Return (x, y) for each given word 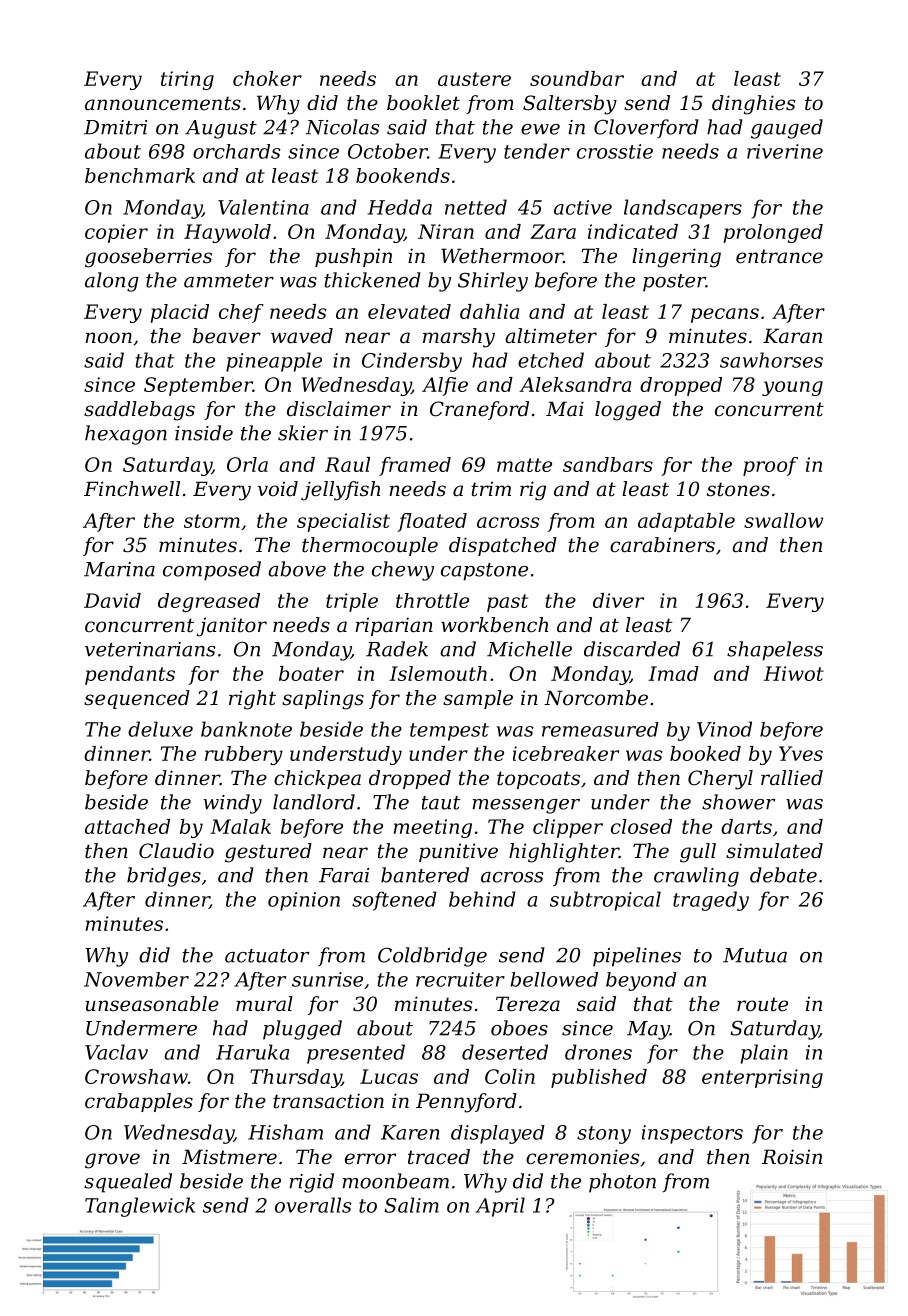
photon (622, 1183)
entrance (779, 256)
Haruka (252, 1052)
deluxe (160, 729)
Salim (411, 1205)
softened (394, 901)
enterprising (762, 1078)
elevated (409, 311)
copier (116, 233)
